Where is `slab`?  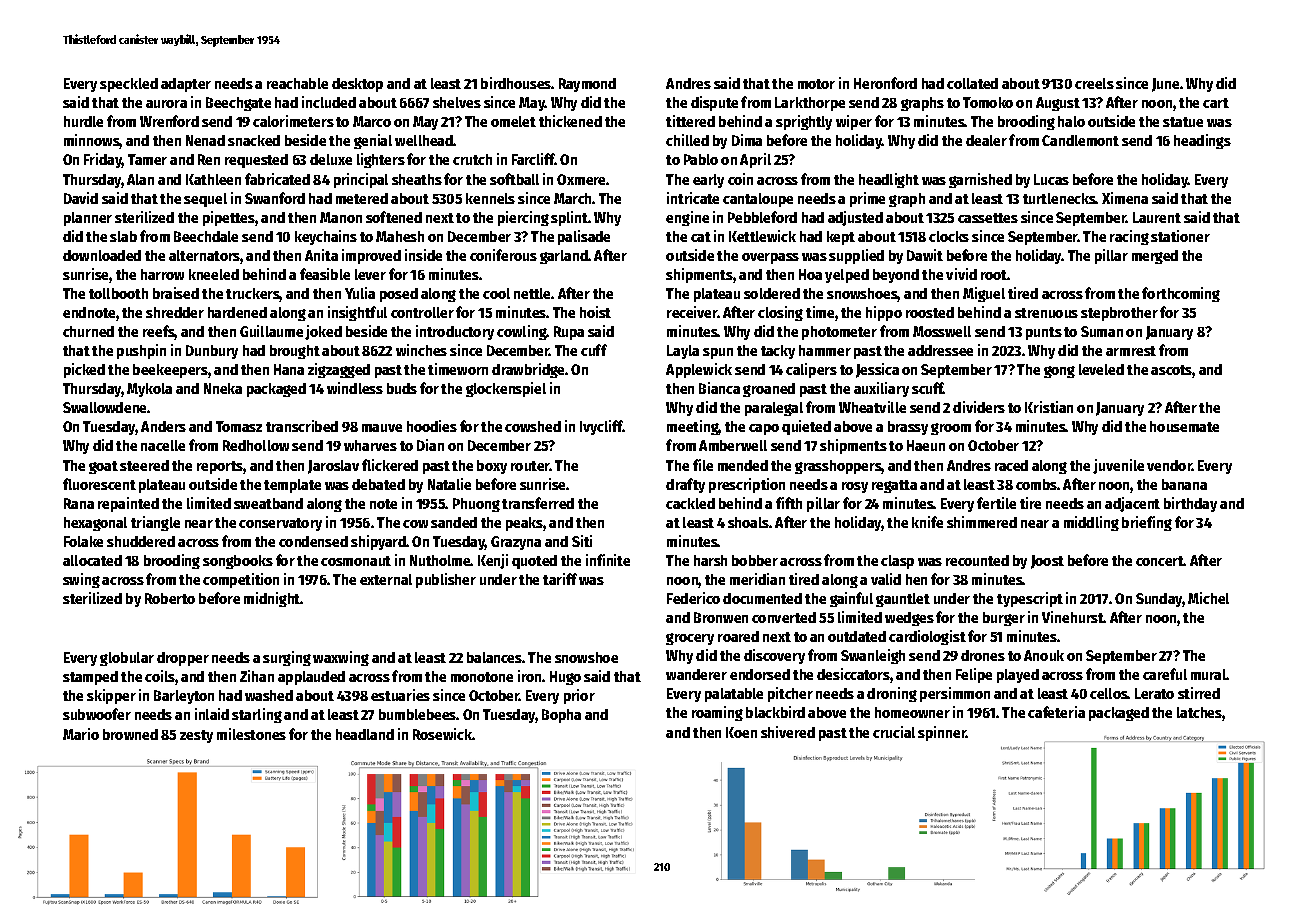 slab is located at coordinates (123, 236).
